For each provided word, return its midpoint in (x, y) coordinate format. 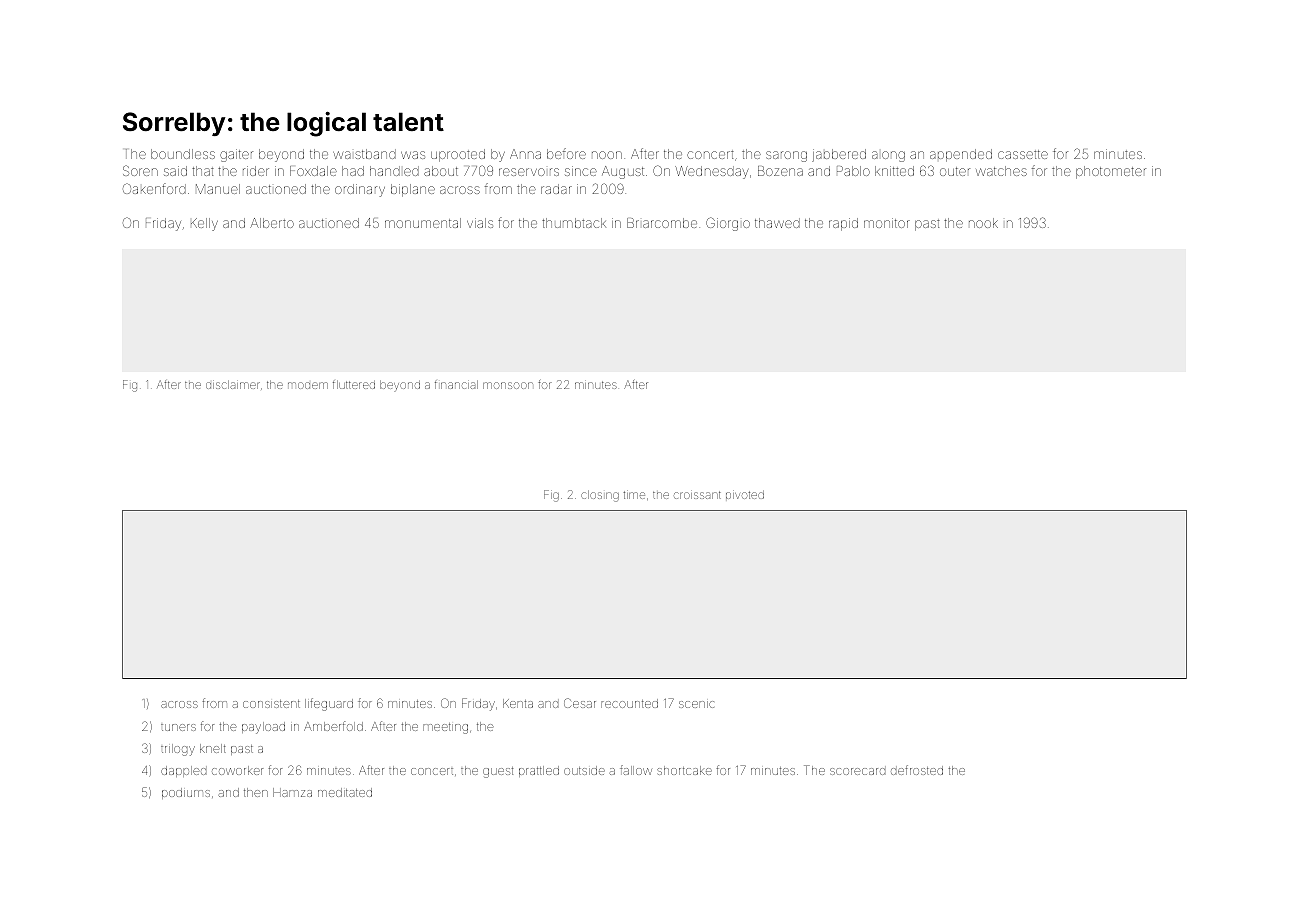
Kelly (204, 224)
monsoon (508, 385)
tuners (178, 727)
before (566, 153)
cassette (1023, 154)
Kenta (518, 703)
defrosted (917, 770)
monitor (887, 223)
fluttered (354, 385)
